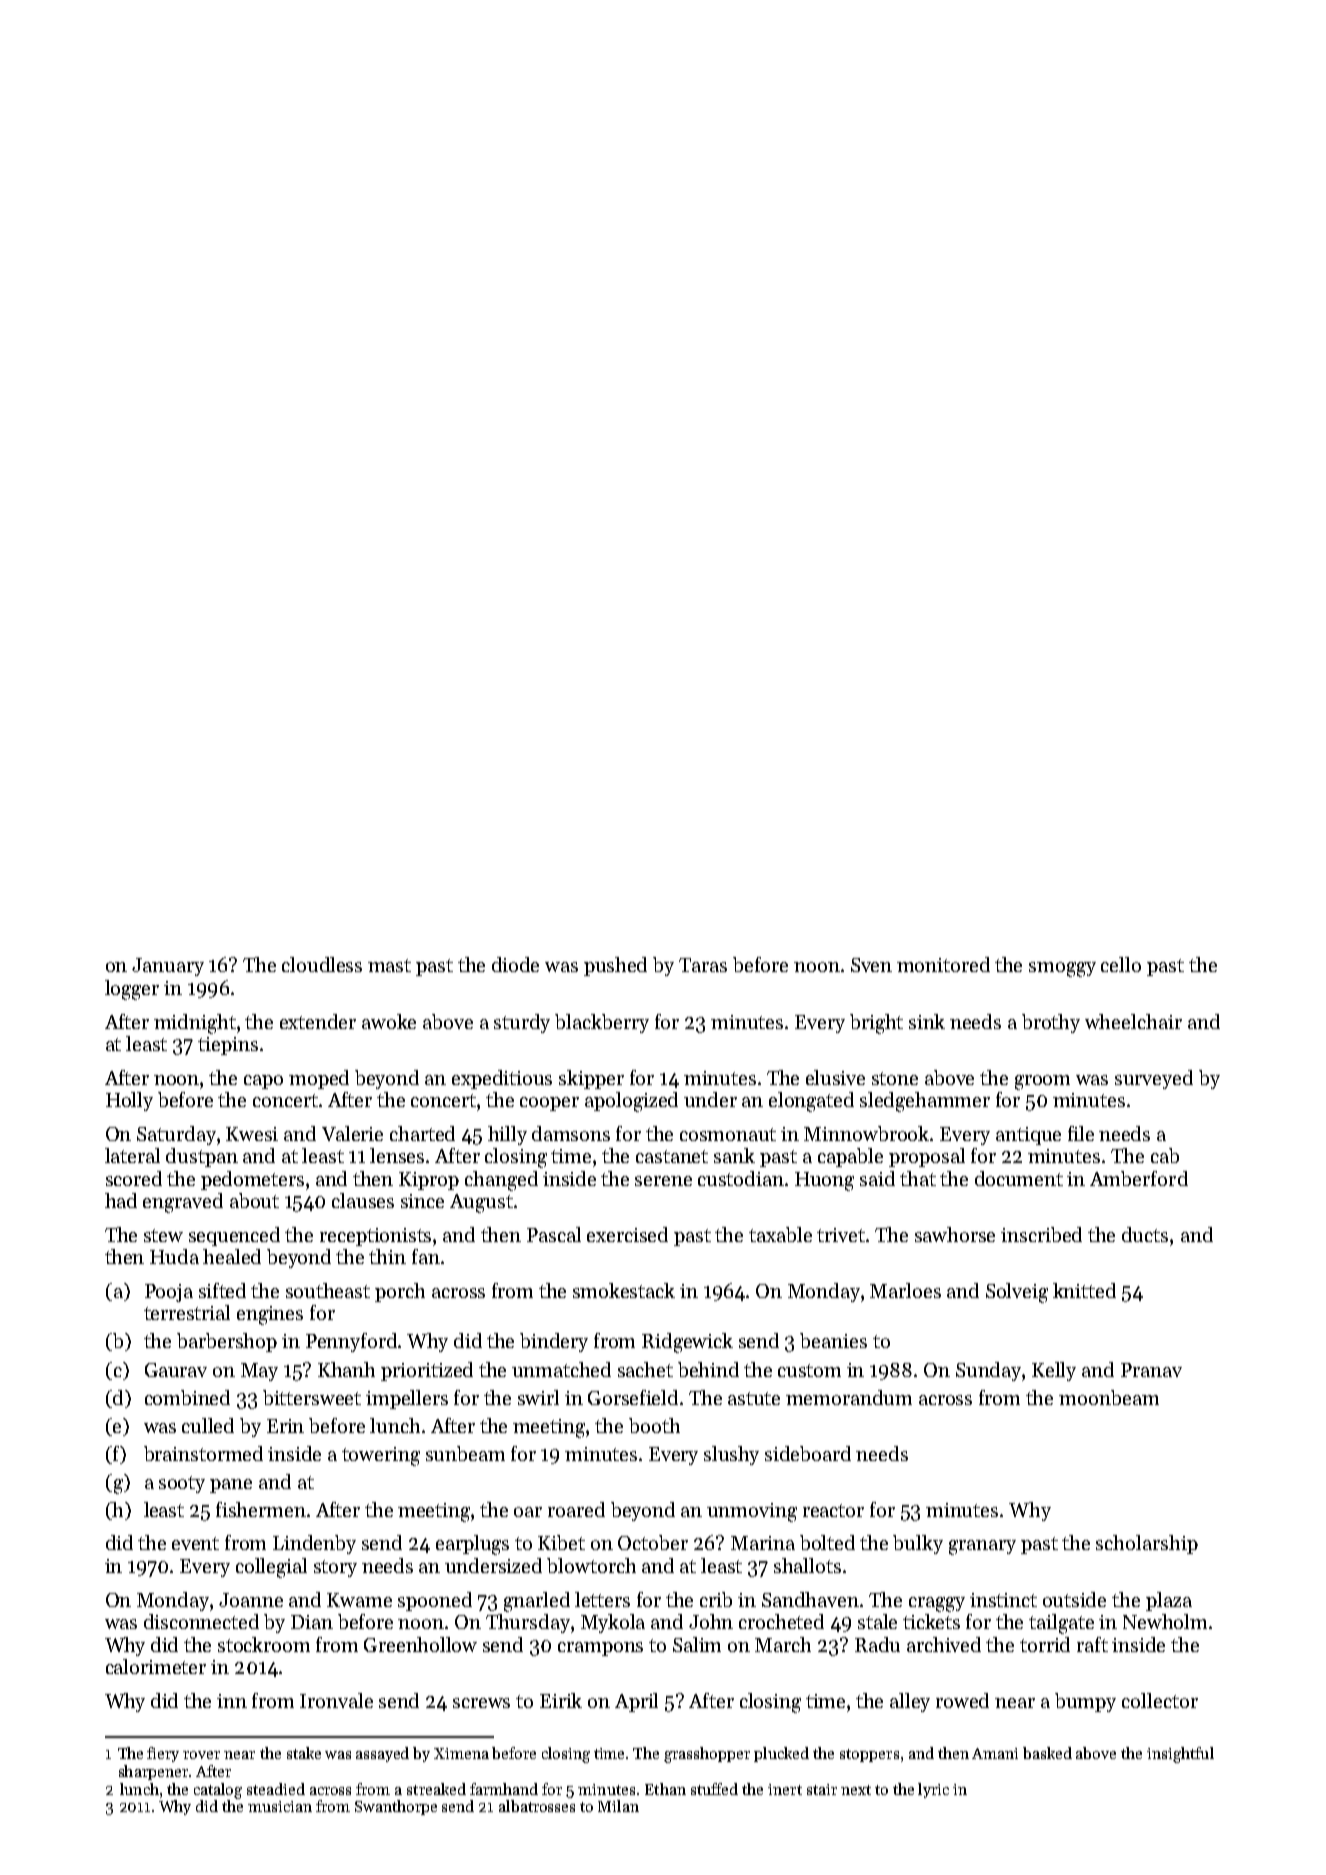 The height and width of the screenshot is (1875, 1326). Describe the element at coordinates (1047, 1753) in the screenshot. I see `basked` at that location.
